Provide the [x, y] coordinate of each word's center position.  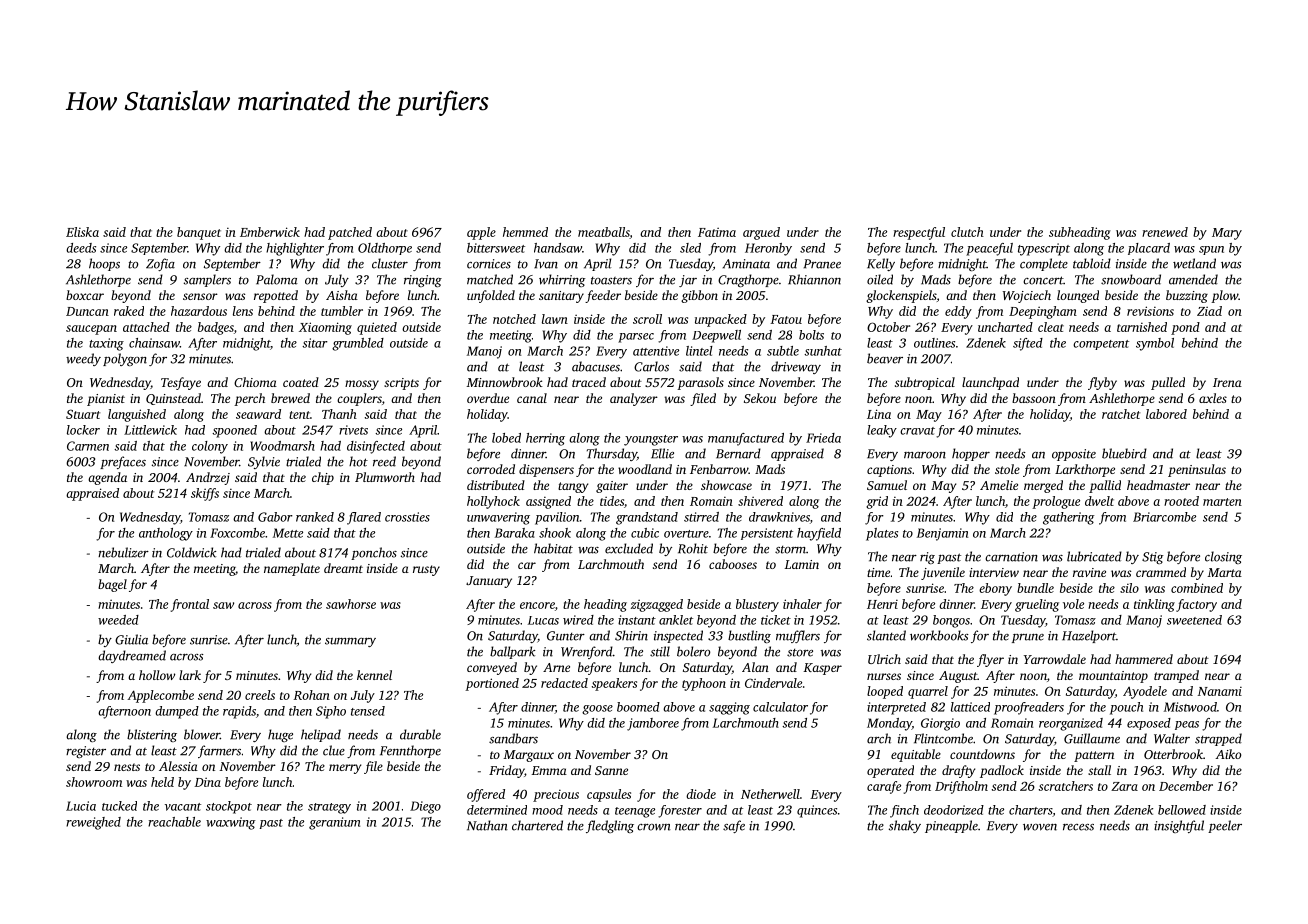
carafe [884, 787]
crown [654, 827]
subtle [783, 351]
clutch [967, 232]
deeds [81, 248]
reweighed [93, 823]
